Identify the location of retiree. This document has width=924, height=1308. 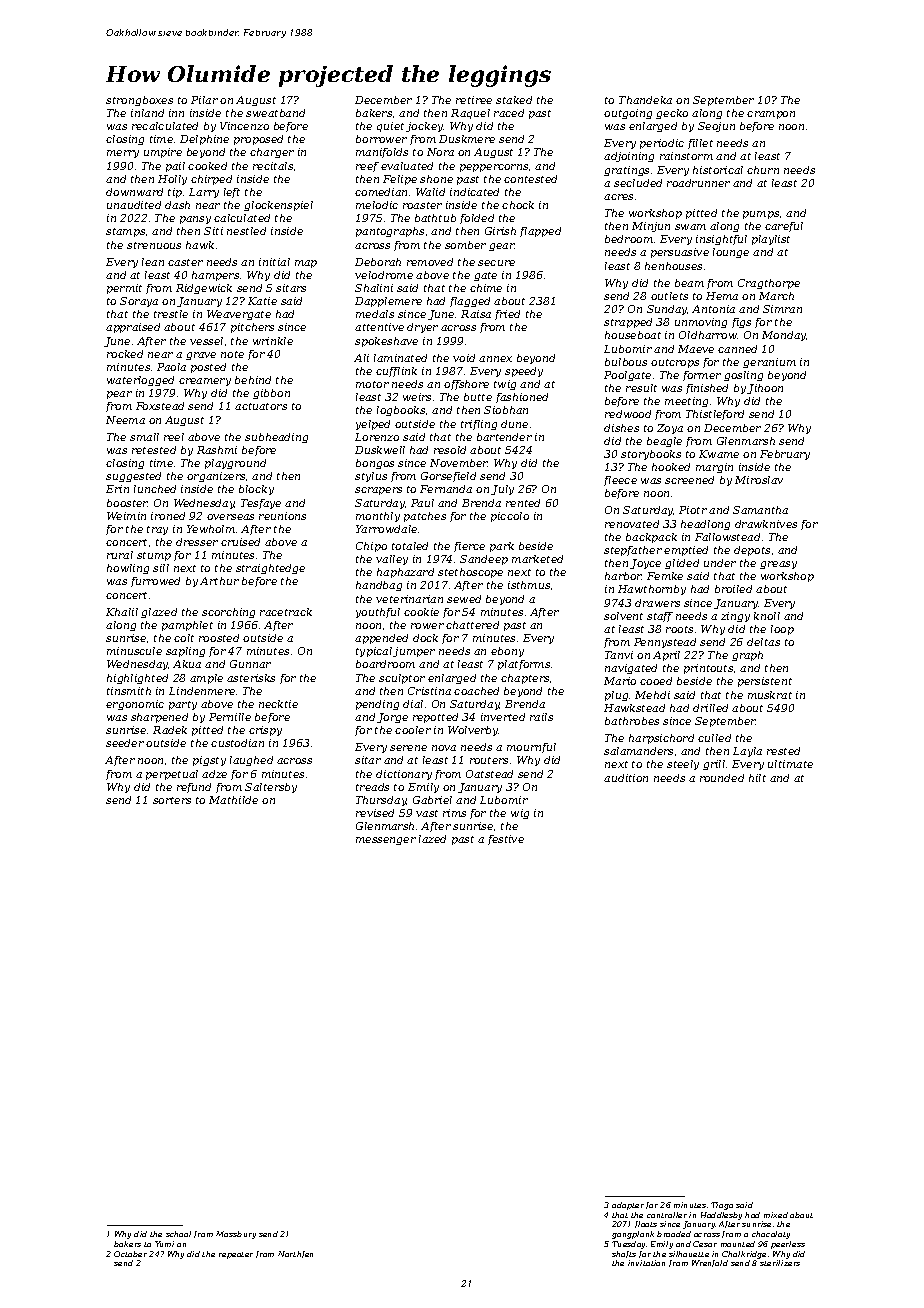
(474, 100).
